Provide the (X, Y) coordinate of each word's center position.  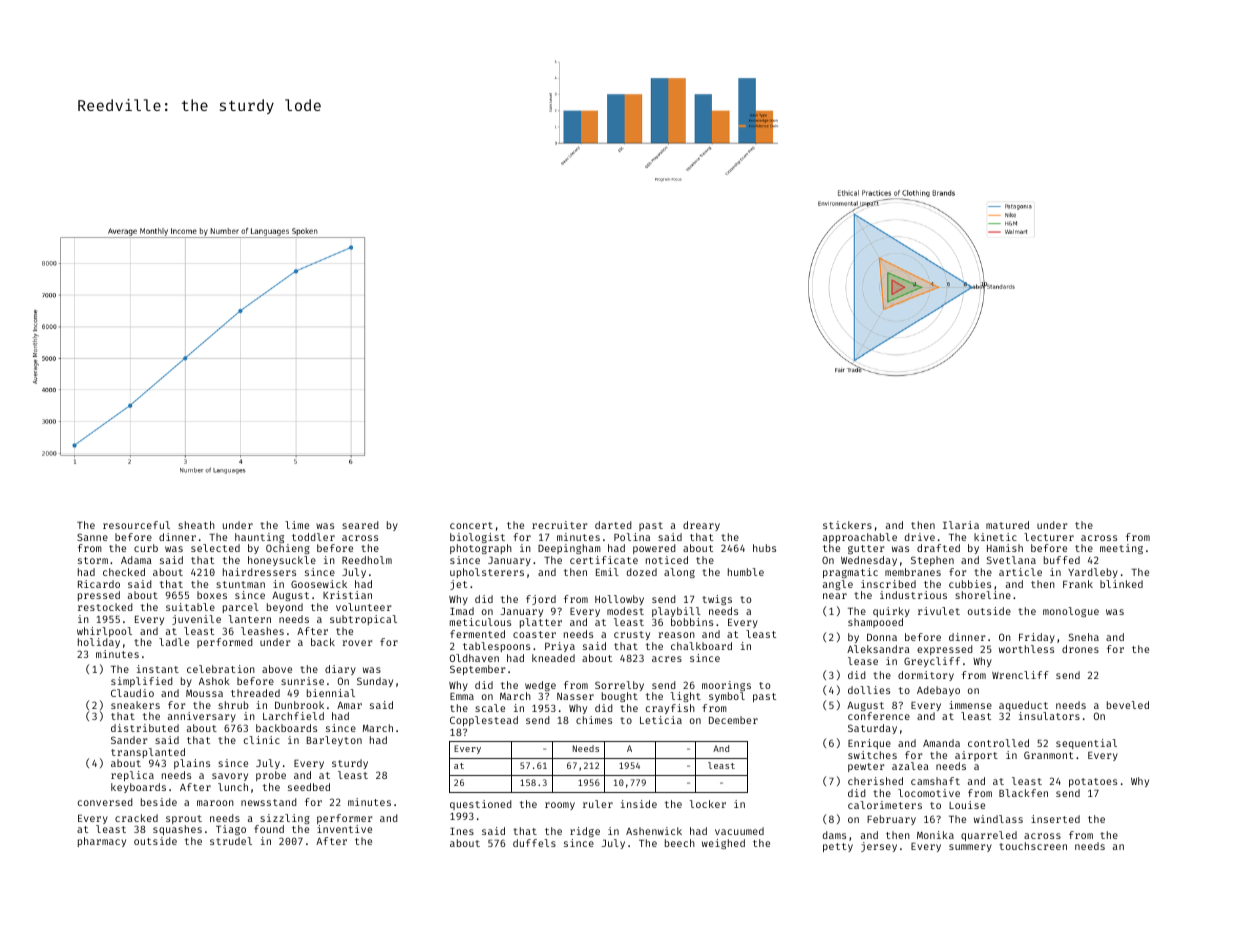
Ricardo (99, 584)
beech (680, 843)
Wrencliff (1020, 675)
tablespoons (496, 647)
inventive (344, 829)
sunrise (302, 681)
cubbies (970, 584)
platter (541, 623)
